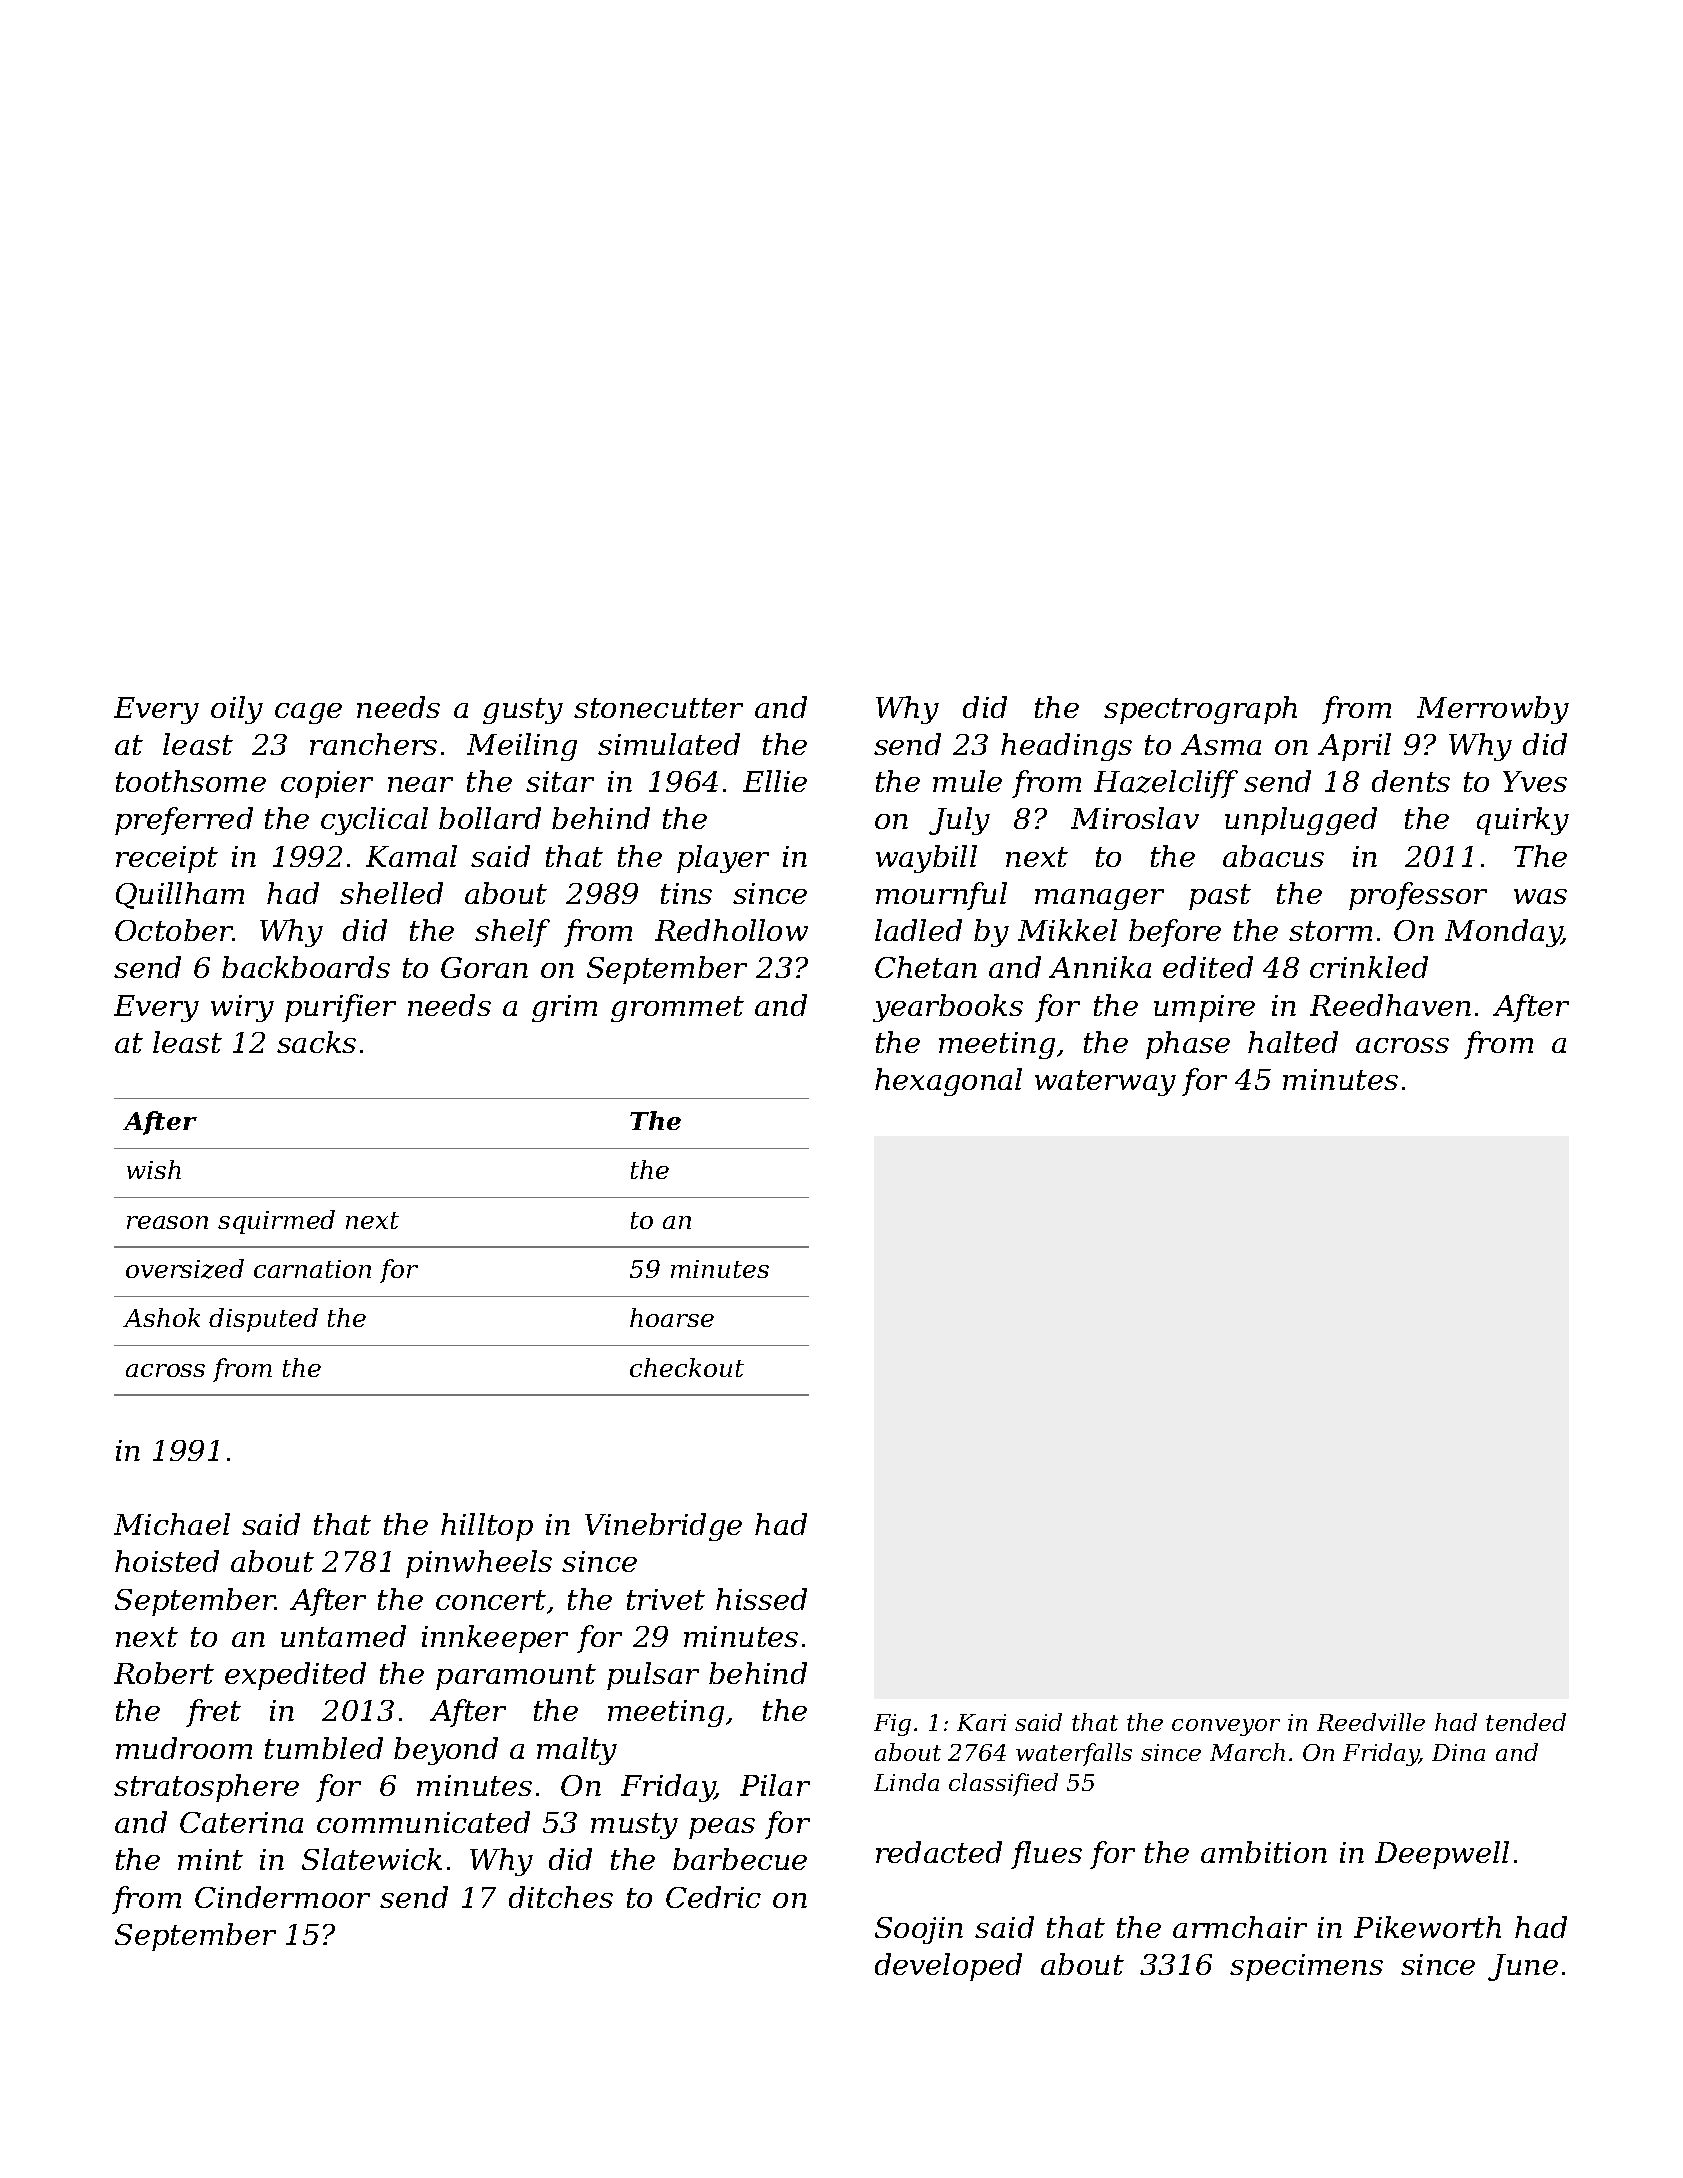 This screenshot has height=2178, width=1683. What do you see at coordinates (658, 708) in the screenshot?
I see `stonecutter` at bounding box center [658, 708].
